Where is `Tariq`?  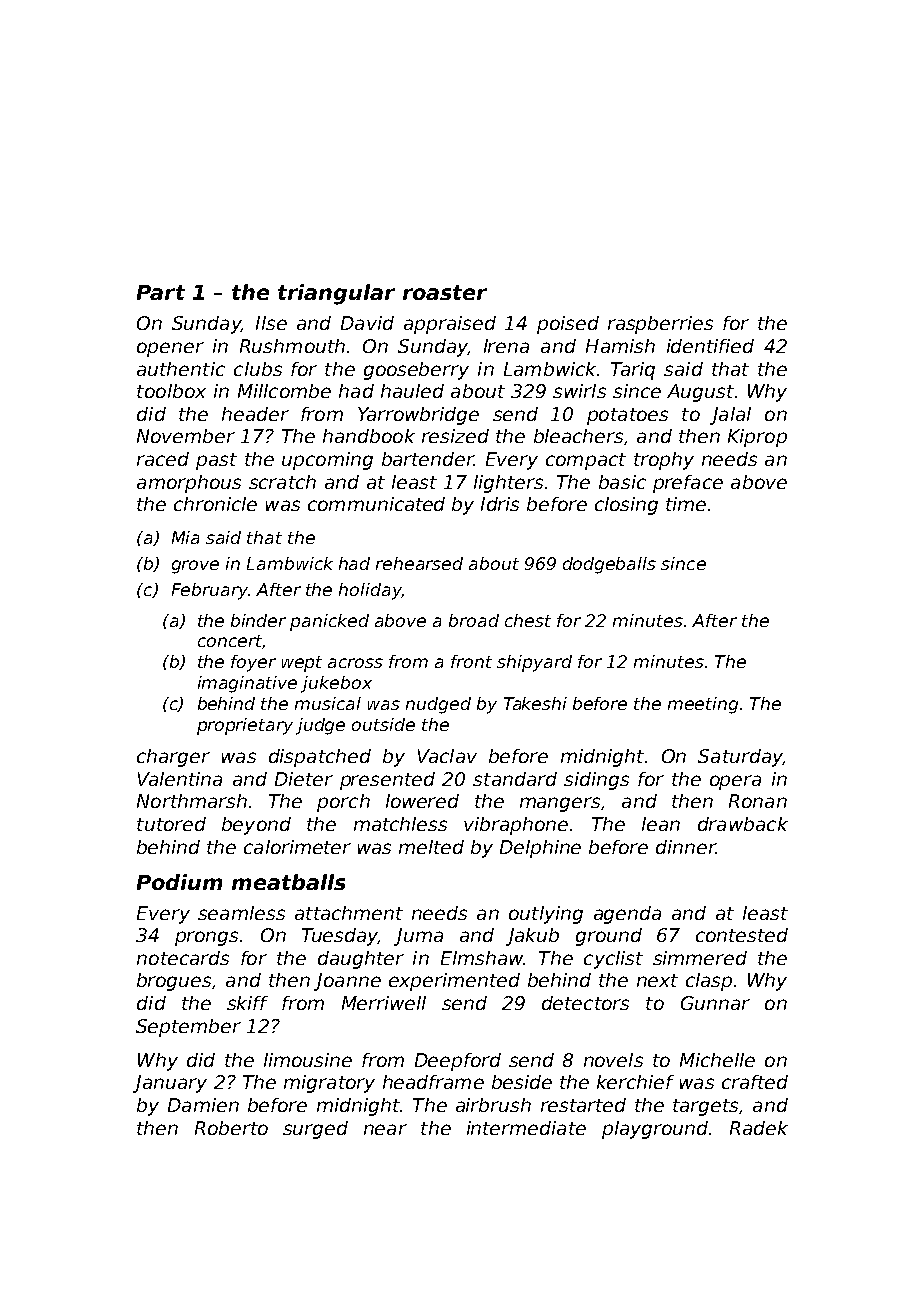 Tariq is located at coordinates (633, 371).
